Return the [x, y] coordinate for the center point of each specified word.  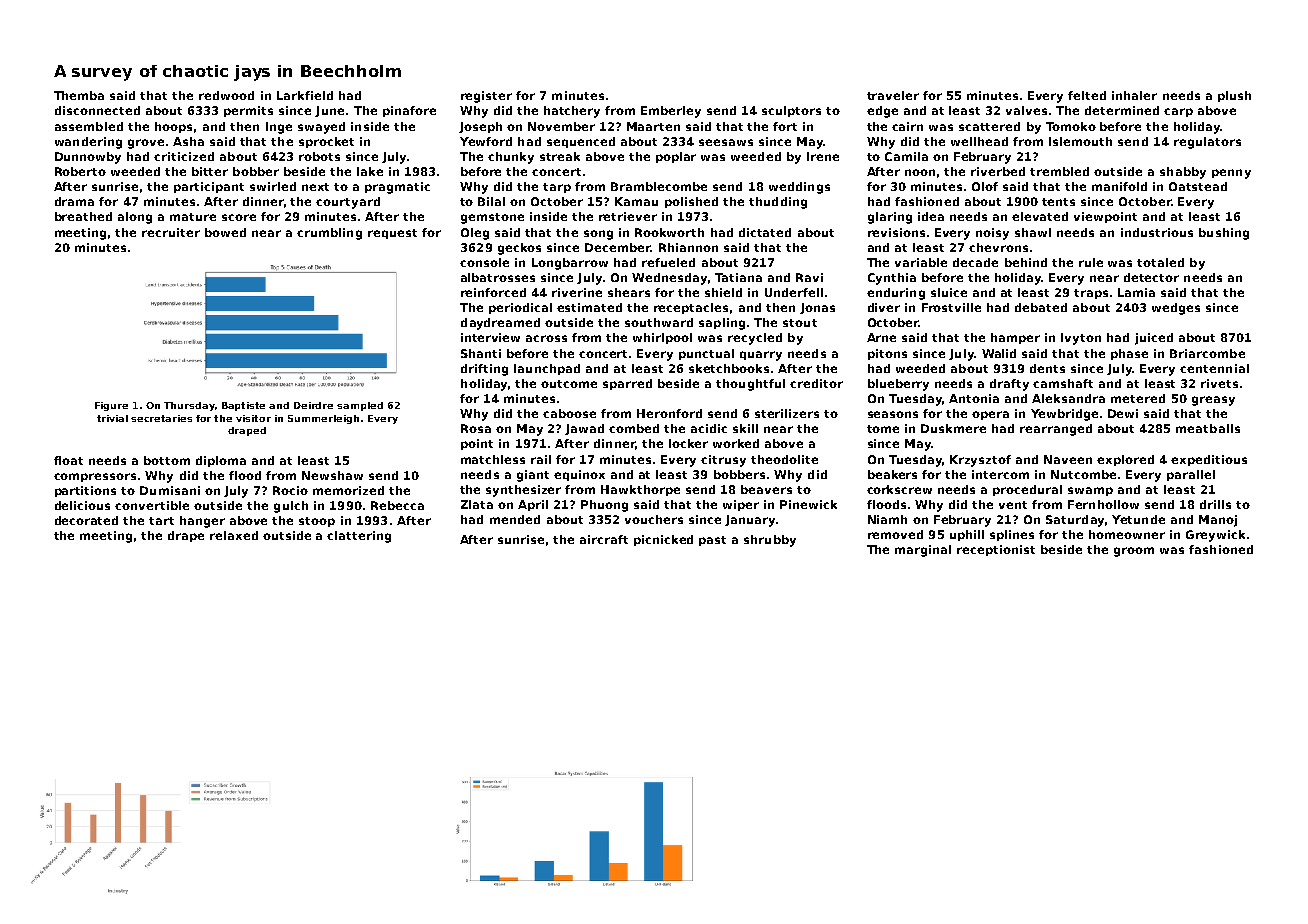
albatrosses [498, 277]
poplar [676, 157]
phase [1129, 354]
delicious [82, 505]
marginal [923, 551]
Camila [906, 156]
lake [370, 171]
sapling [722, 324]
